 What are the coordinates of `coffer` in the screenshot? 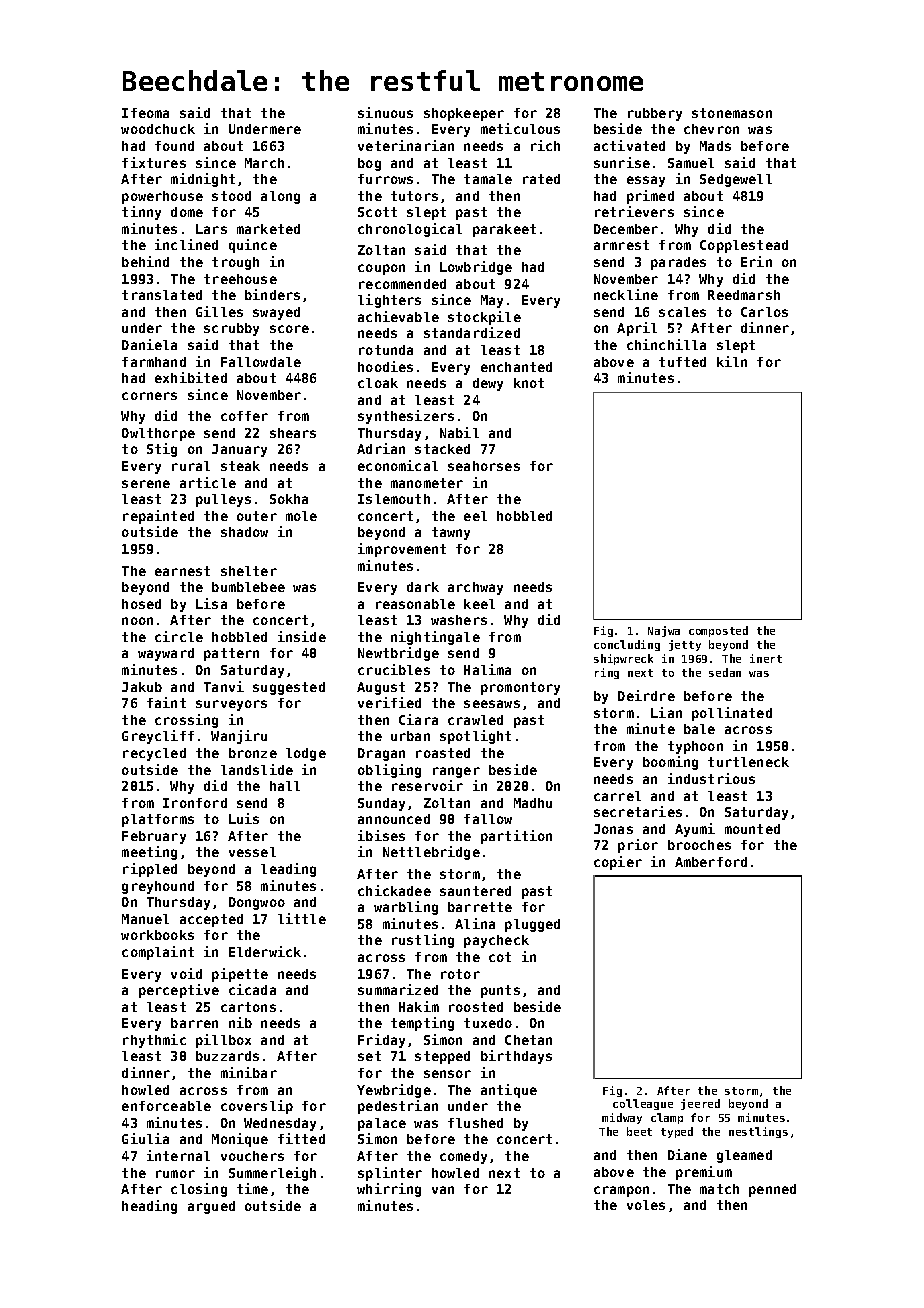 It's located at (244, 416).
